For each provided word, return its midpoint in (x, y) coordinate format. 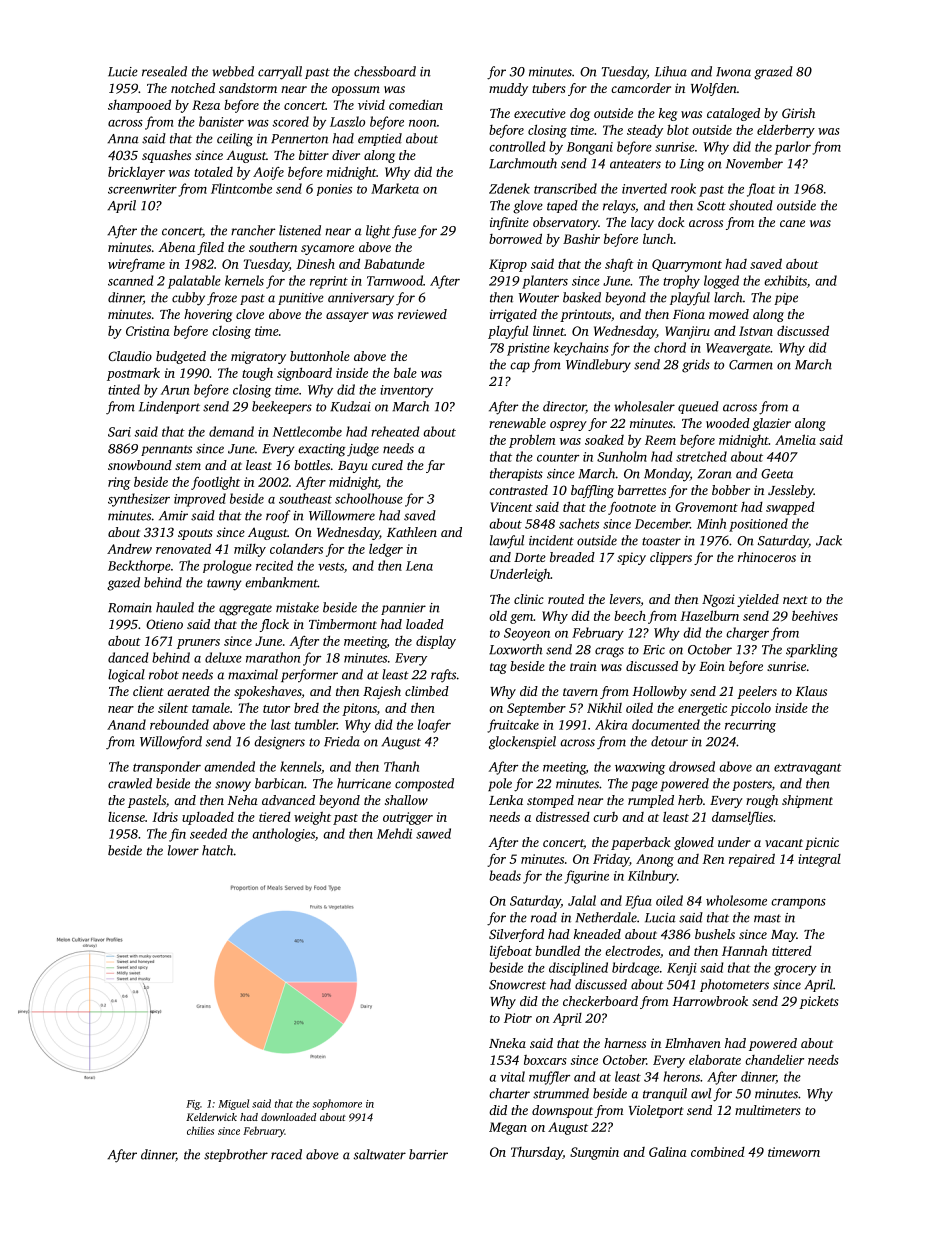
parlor (792, 148)
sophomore (337, 1104)
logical (126, 676)
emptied (380, 139)
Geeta (777, 474)
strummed (561, 1093)
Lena (419, 566)
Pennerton (299, 139)
